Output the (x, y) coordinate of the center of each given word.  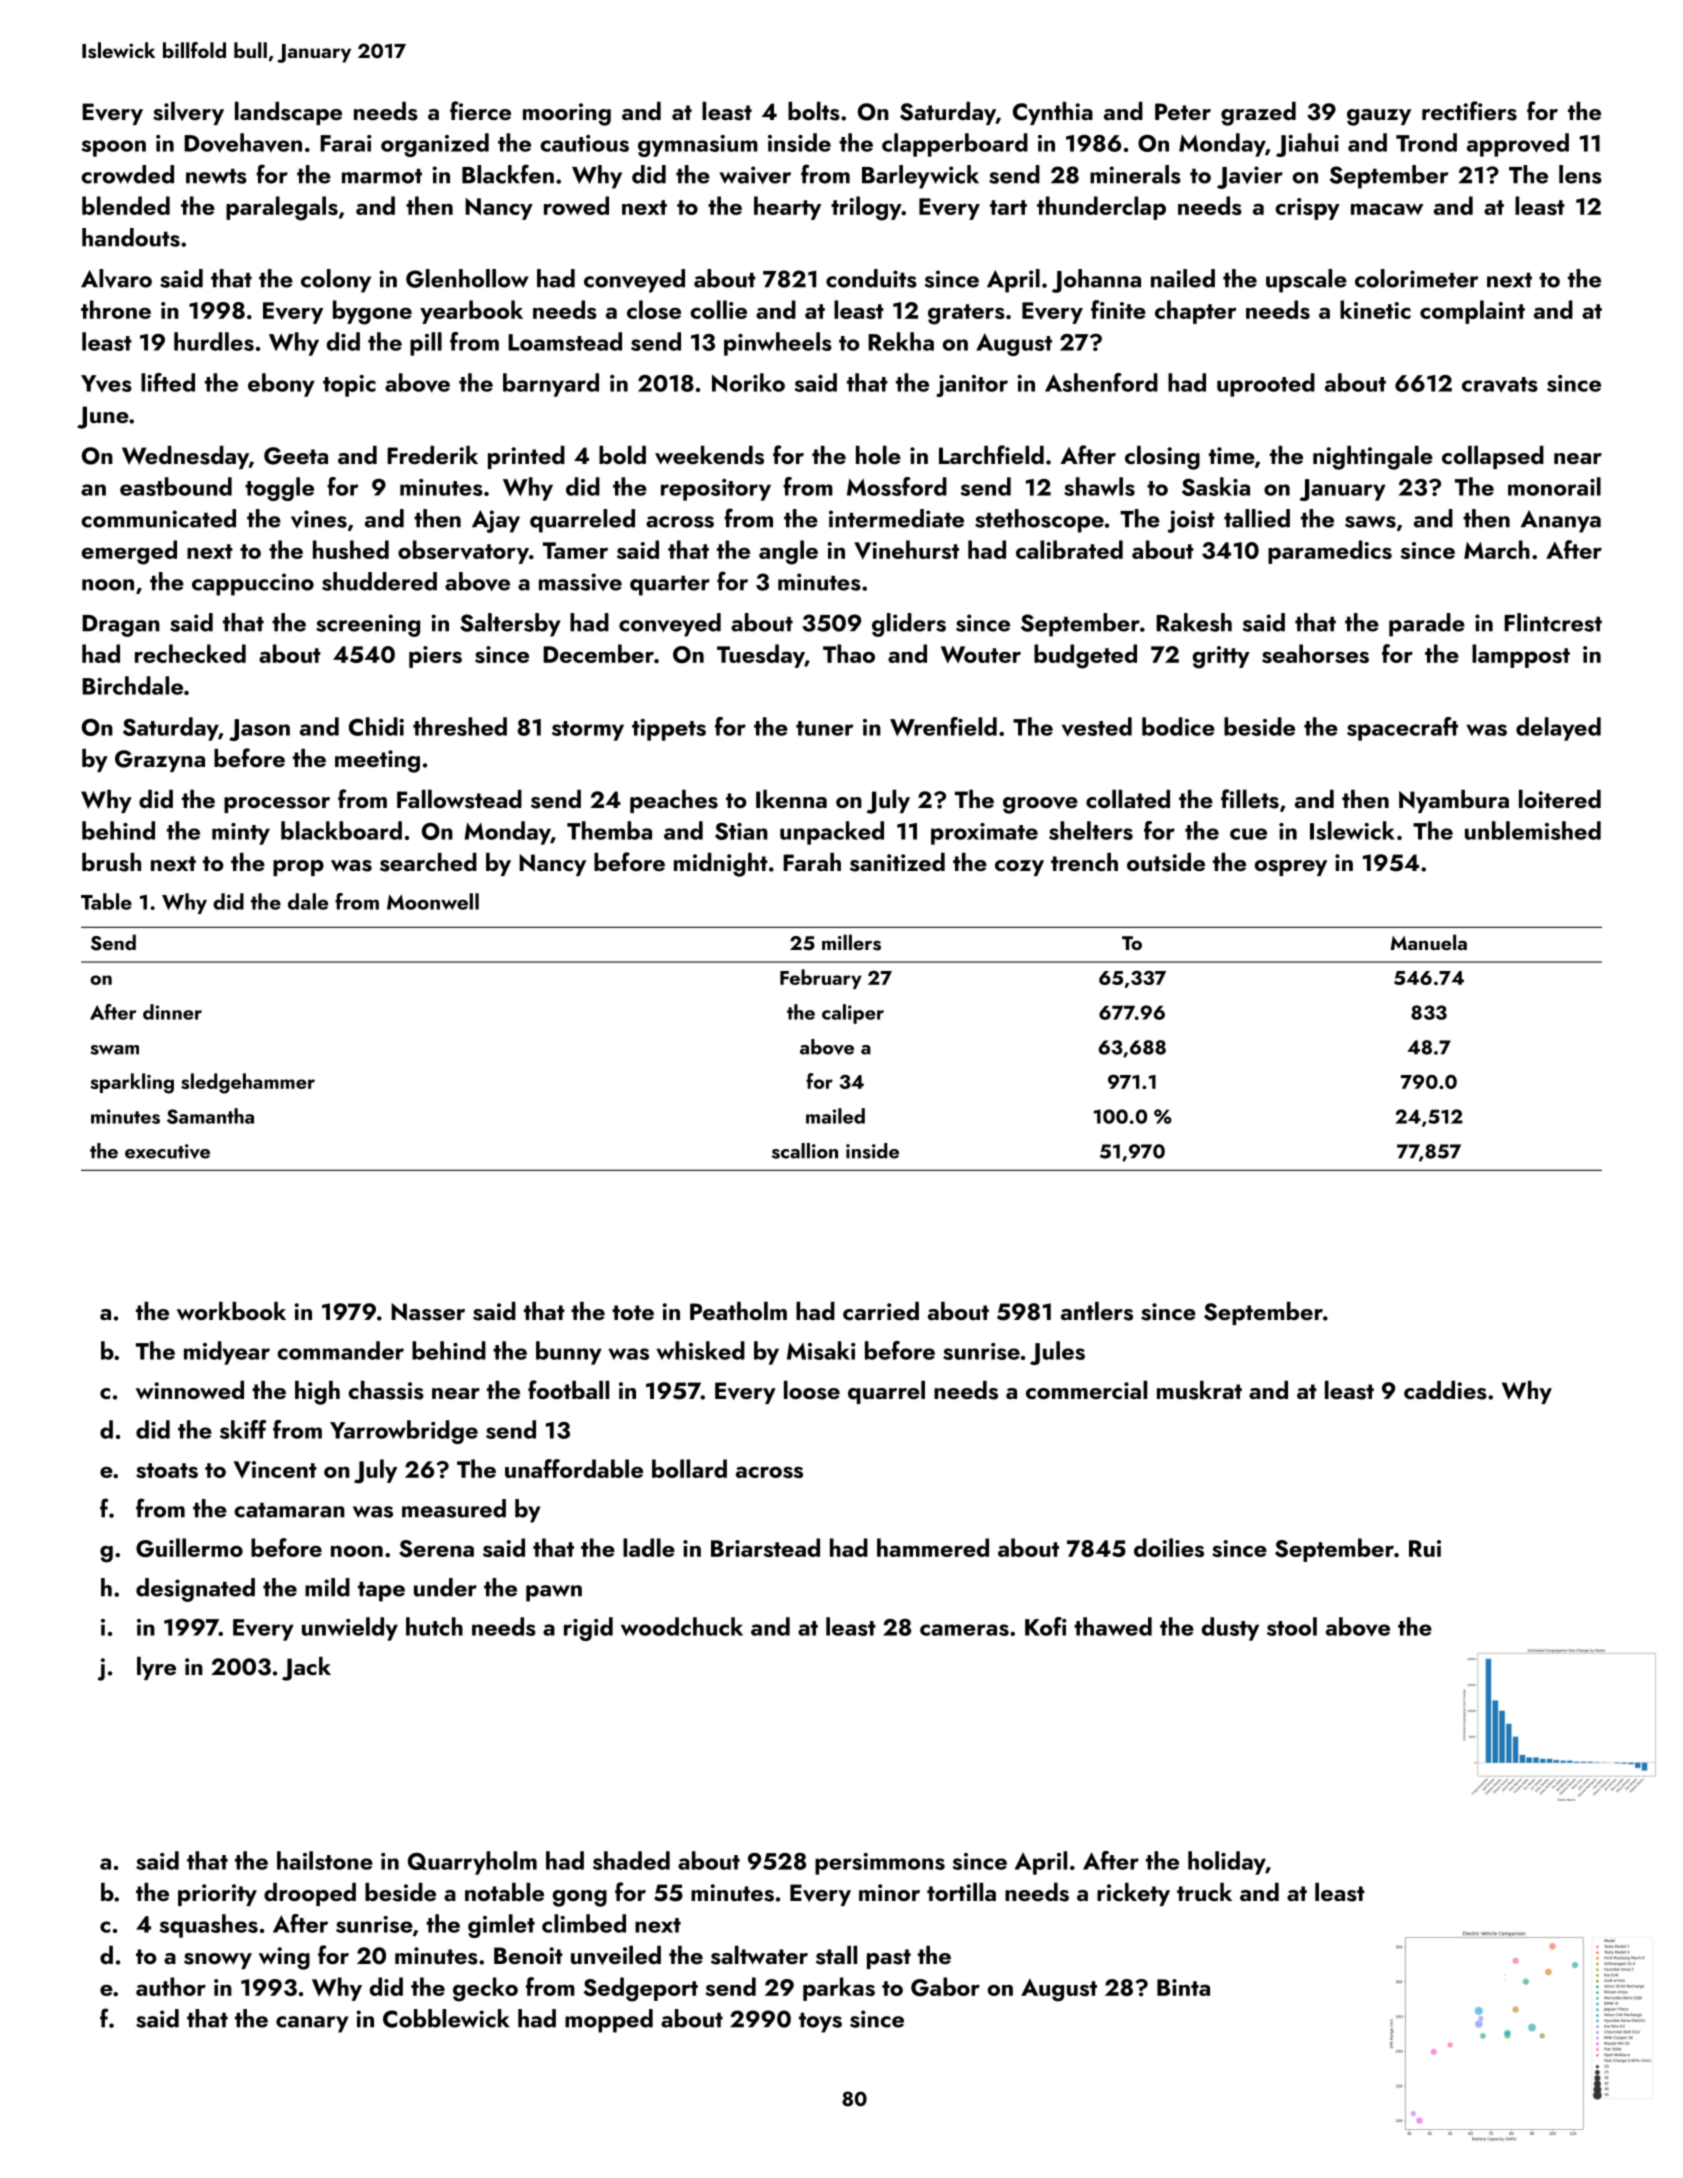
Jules (1057, 1353)
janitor (972, 386)
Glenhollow (467, 278)
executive (167, 1151)
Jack (306, 1669)
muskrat (1199, 1390)
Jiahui (1307, 145)
